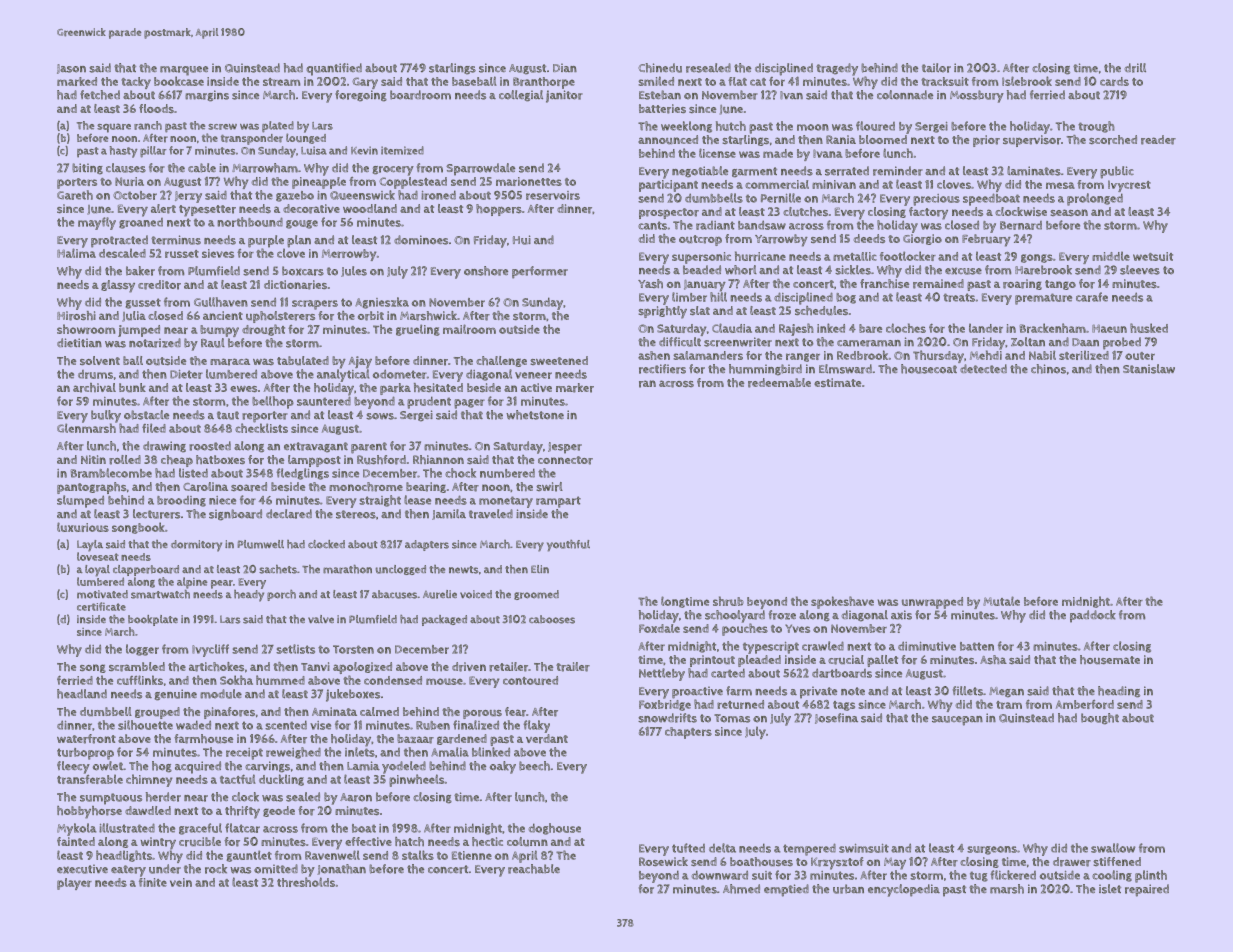  What do you see at coordinates (281, 82) in the image?
I see `stream` at bounding box center [281, 82].
